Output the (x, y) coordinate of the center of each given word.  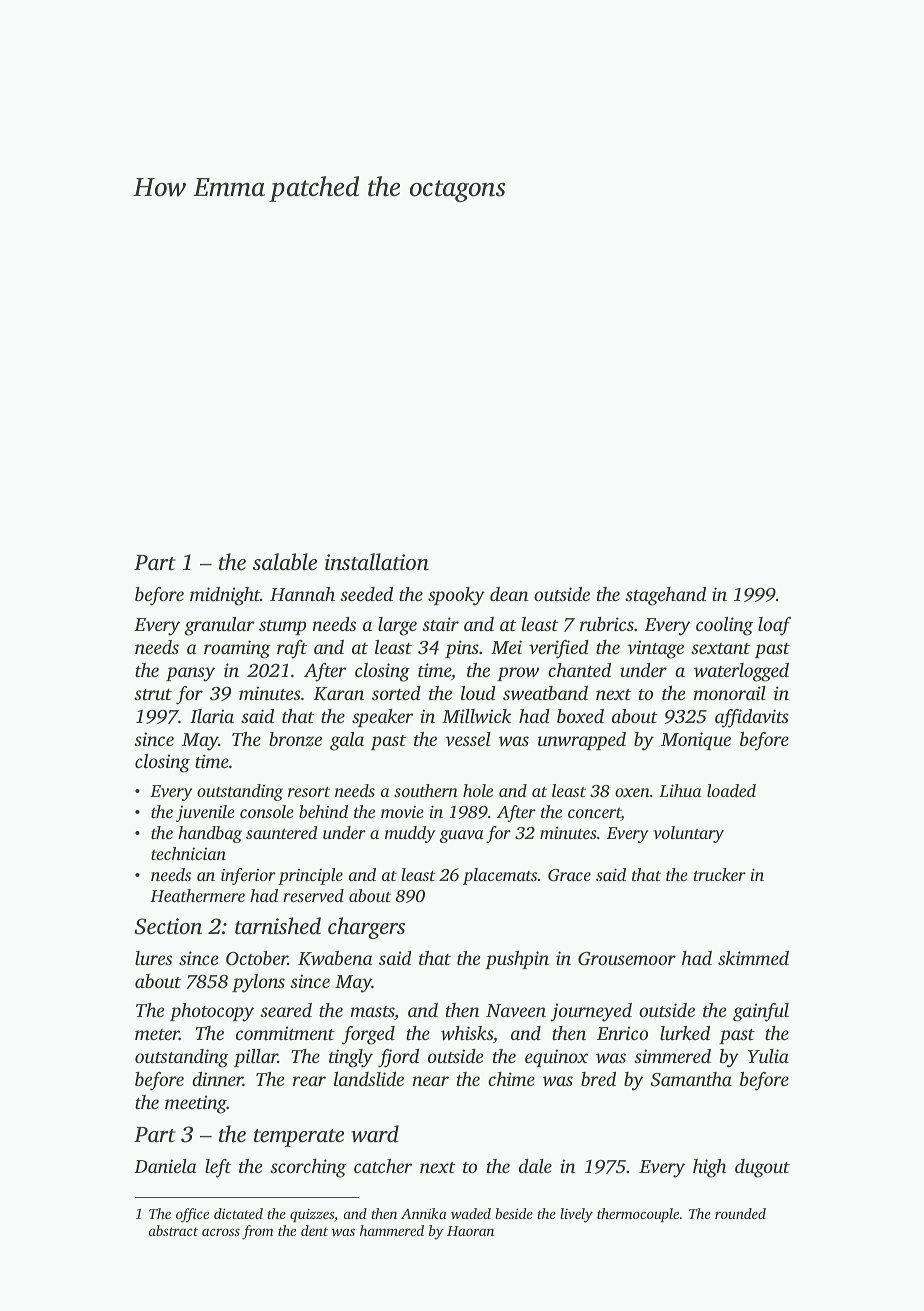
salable (285, 562)
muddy (410, 834)
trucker (720, 874)
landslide (369, 1079)
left (218, 1168)
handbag (210, 834)
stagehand (665, 596)
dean (509, 594)
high (709, 1168)
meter (157, 1034)
